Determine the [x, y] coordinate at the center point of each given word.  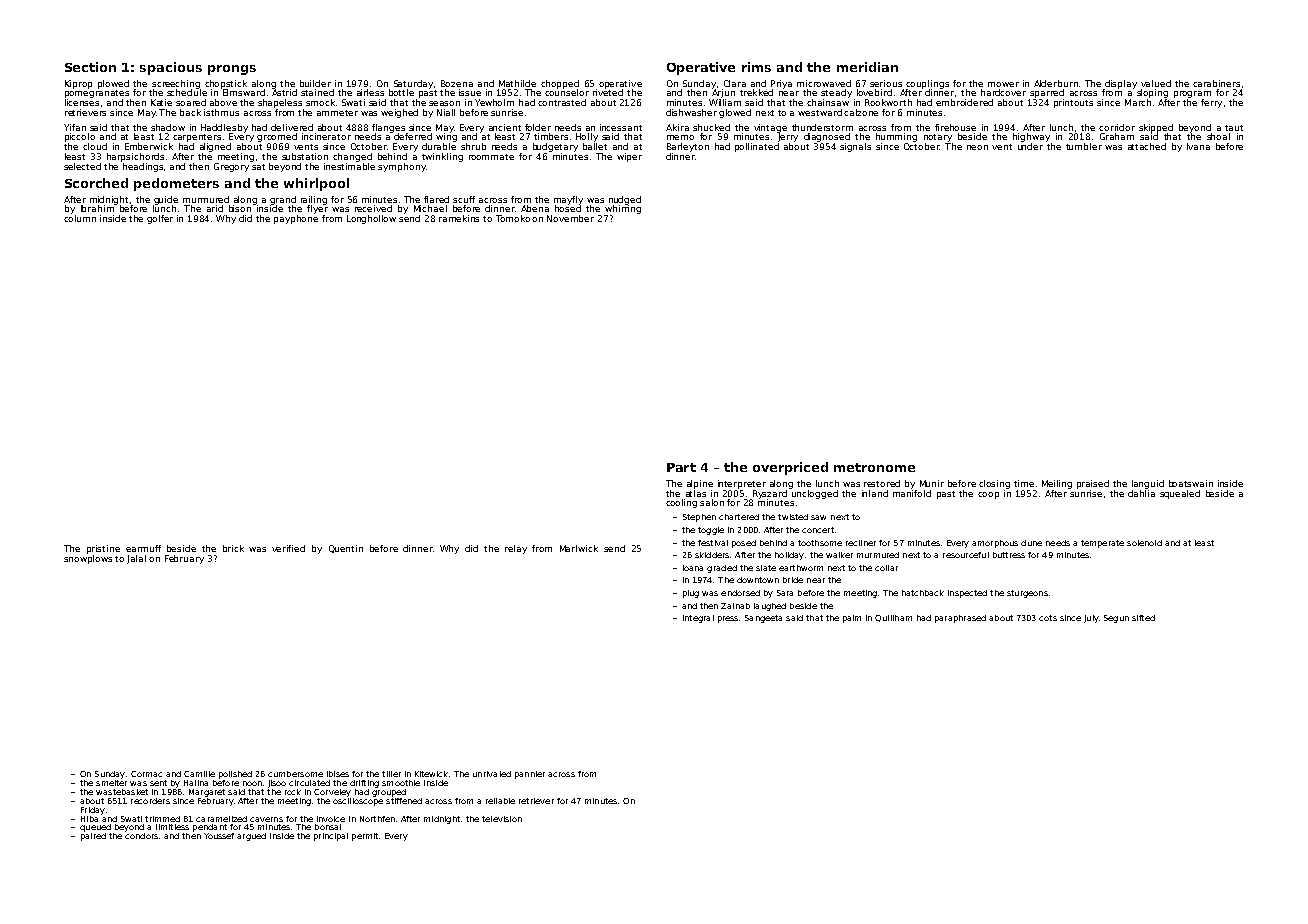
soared [191, 102]
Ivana [1198, 146]
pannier [530, 775]
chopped [560, 84]
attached [1147, 146]
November [570, 218]
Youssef [219, 836]
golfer [160, 219]
